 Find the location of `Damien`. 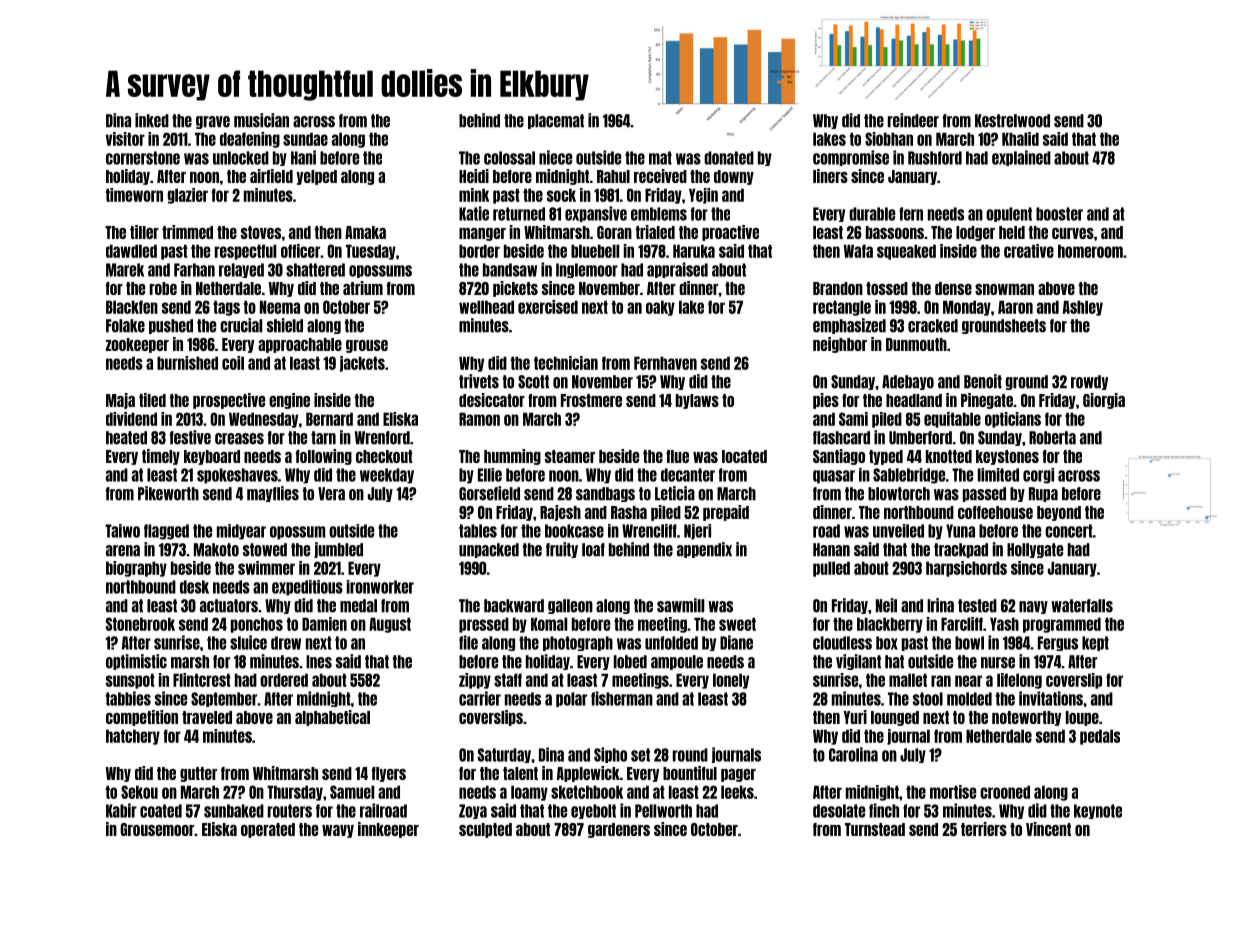

Damien is located at coordinates (324, 624).
